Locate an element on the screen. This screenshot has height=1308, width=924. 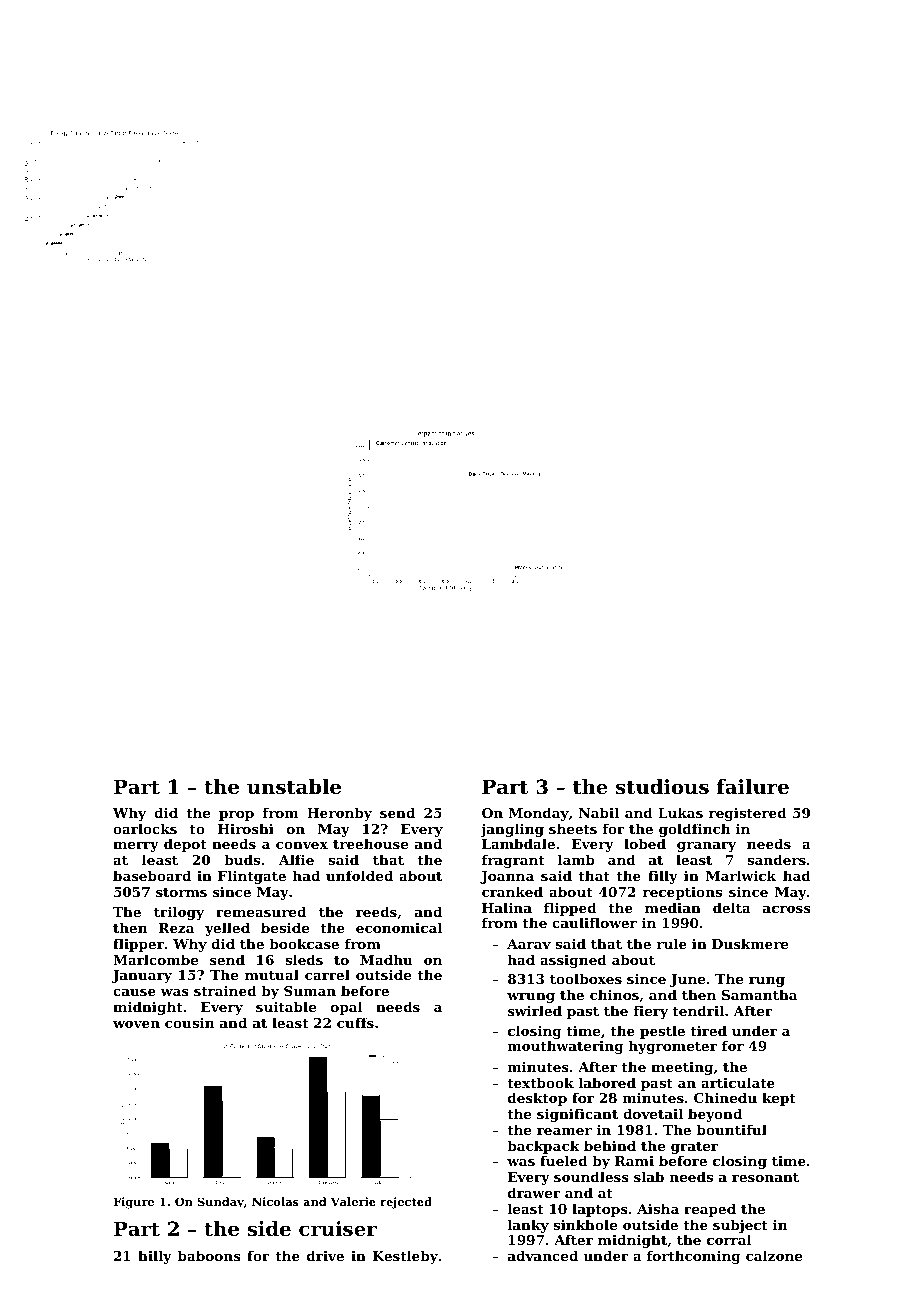
tendril is located at coordinates (698, 1010).
